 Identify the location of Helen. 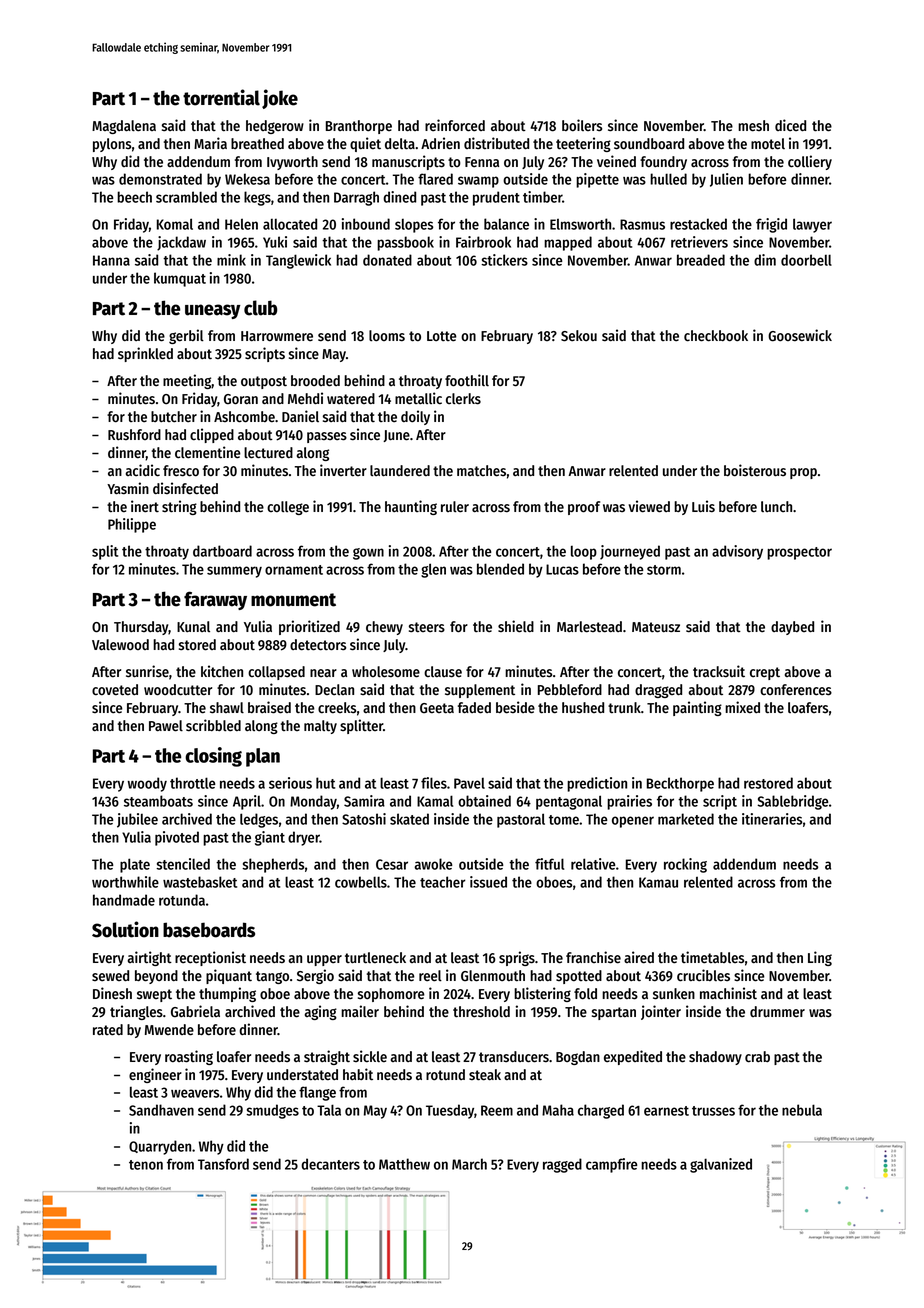
(241, 224).
